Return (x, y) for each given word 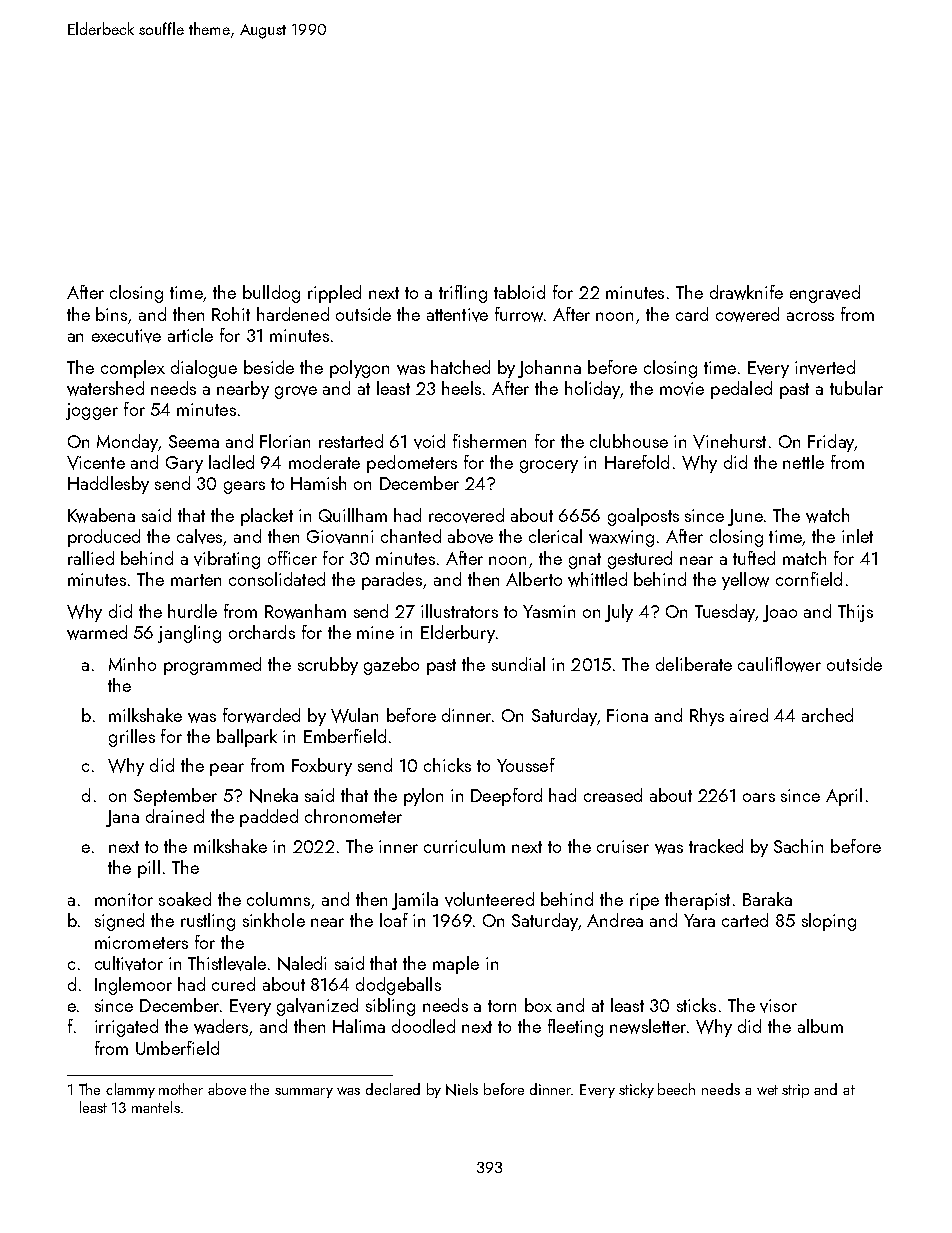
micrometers (141, 942)
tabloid (519, 292)
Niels (462, 1089)
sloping (829, 922)
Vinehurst (729, 441)
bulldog (271, 294)
